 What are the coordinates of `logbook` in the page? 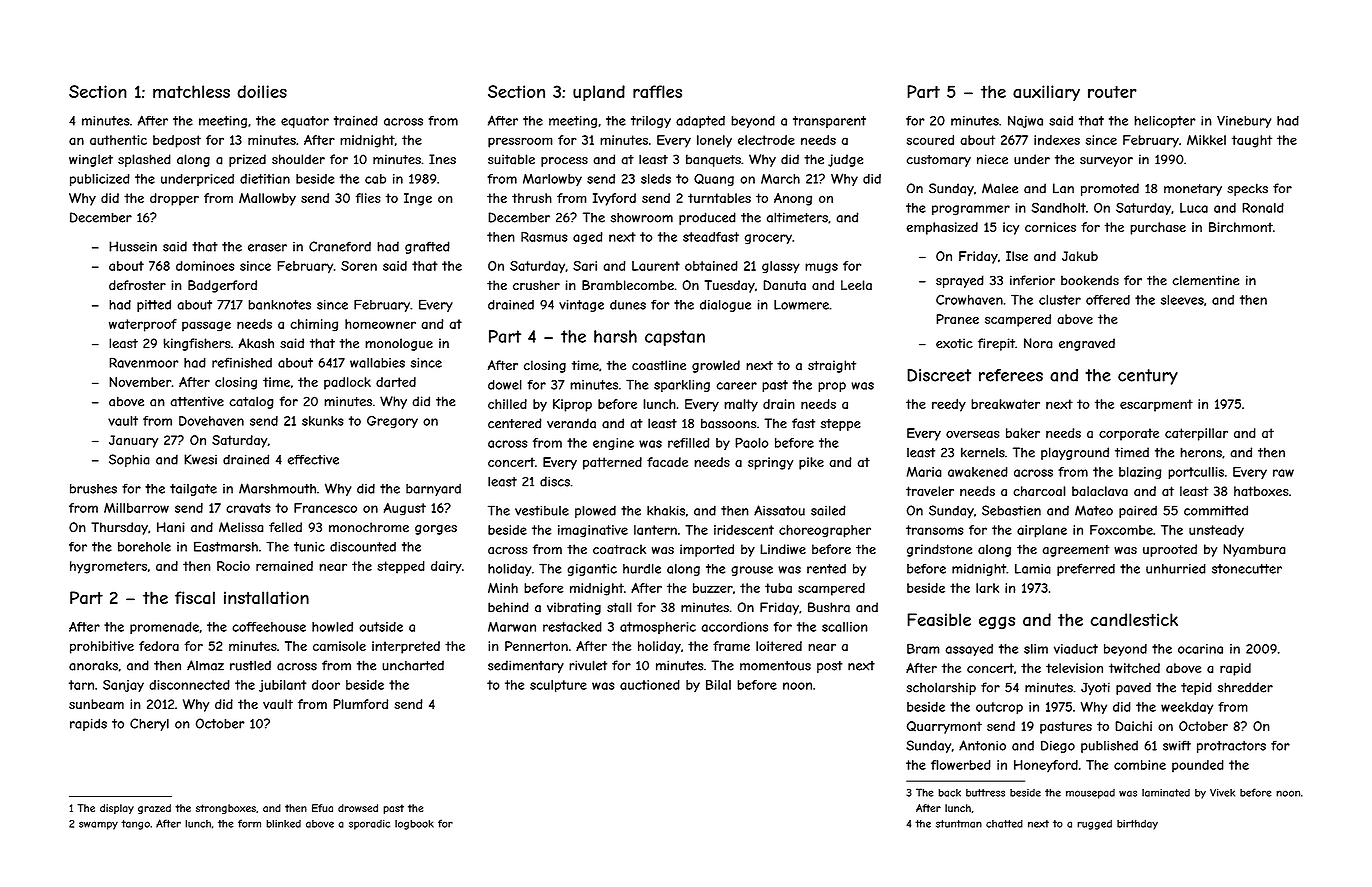 It's located at (414, 825).
